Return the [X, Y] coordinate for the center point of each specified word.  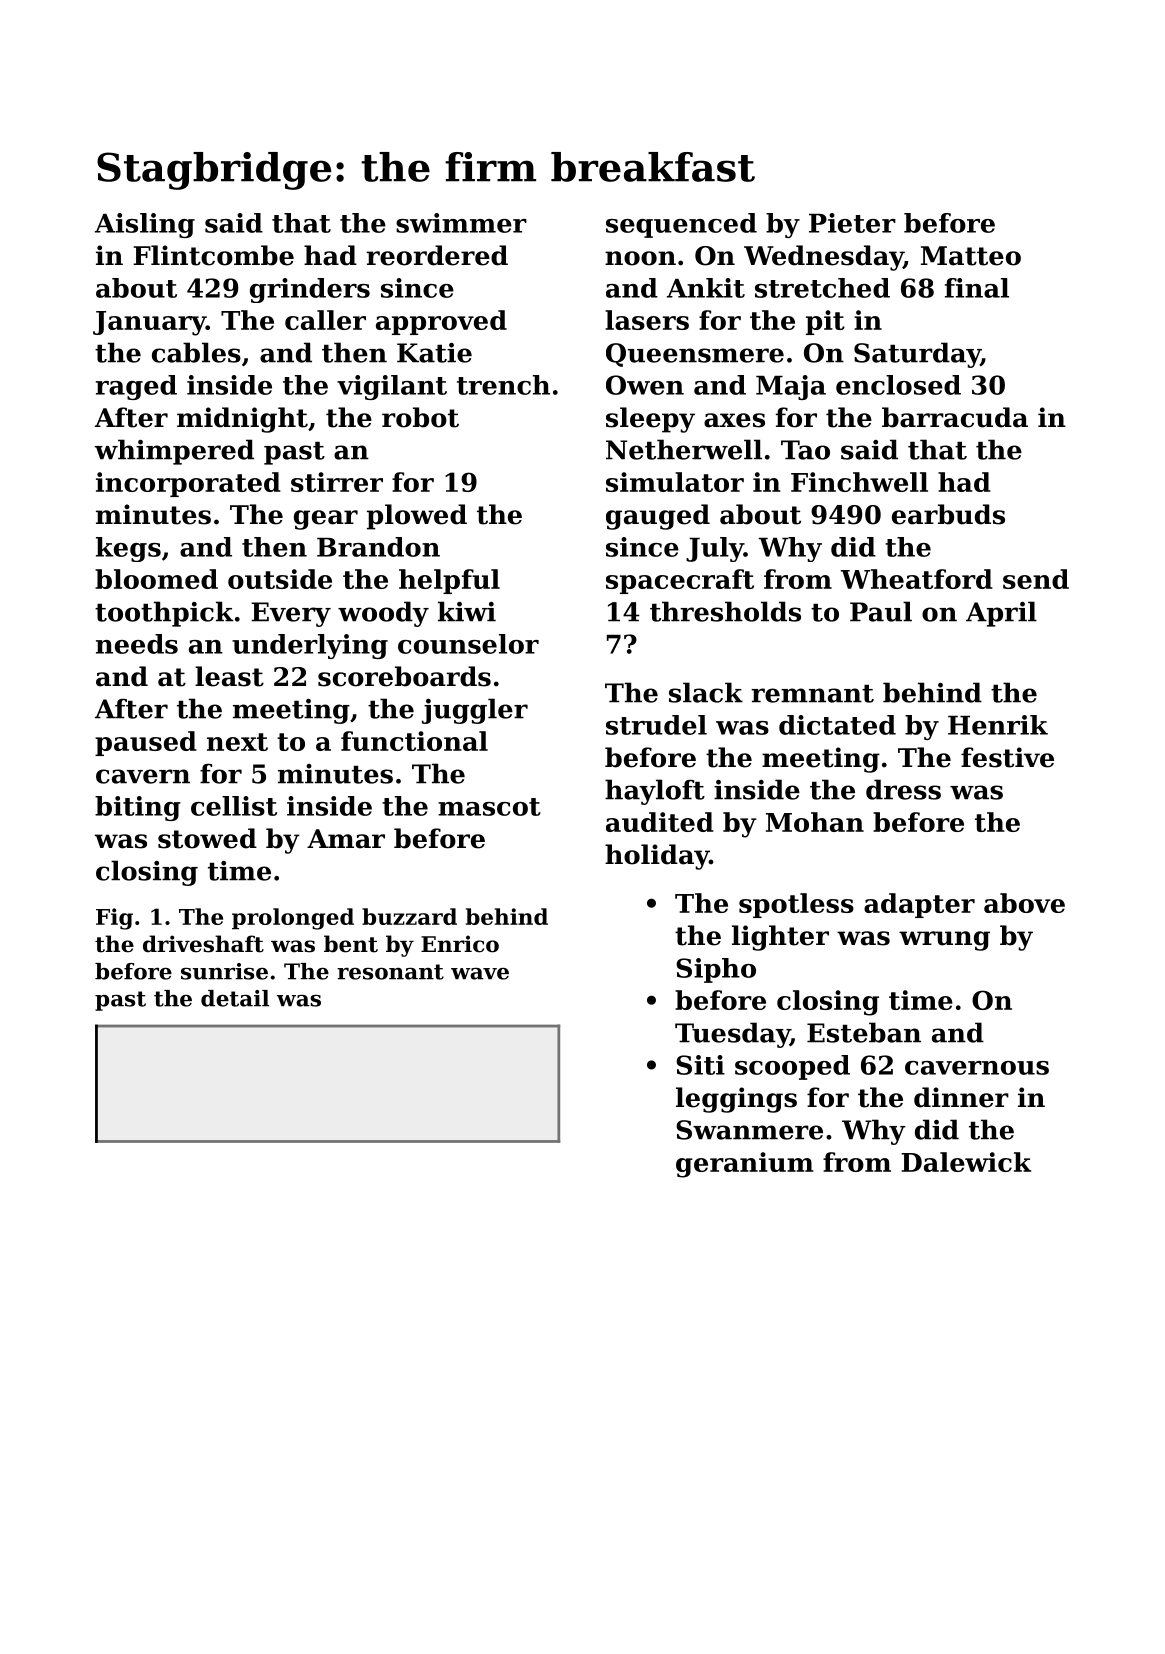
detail [235, 998]
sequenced [681, 225]
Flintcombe [213, 255]
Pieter [852, 223]
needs [137, 644]
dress [903, 789]
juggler [475, 711]
